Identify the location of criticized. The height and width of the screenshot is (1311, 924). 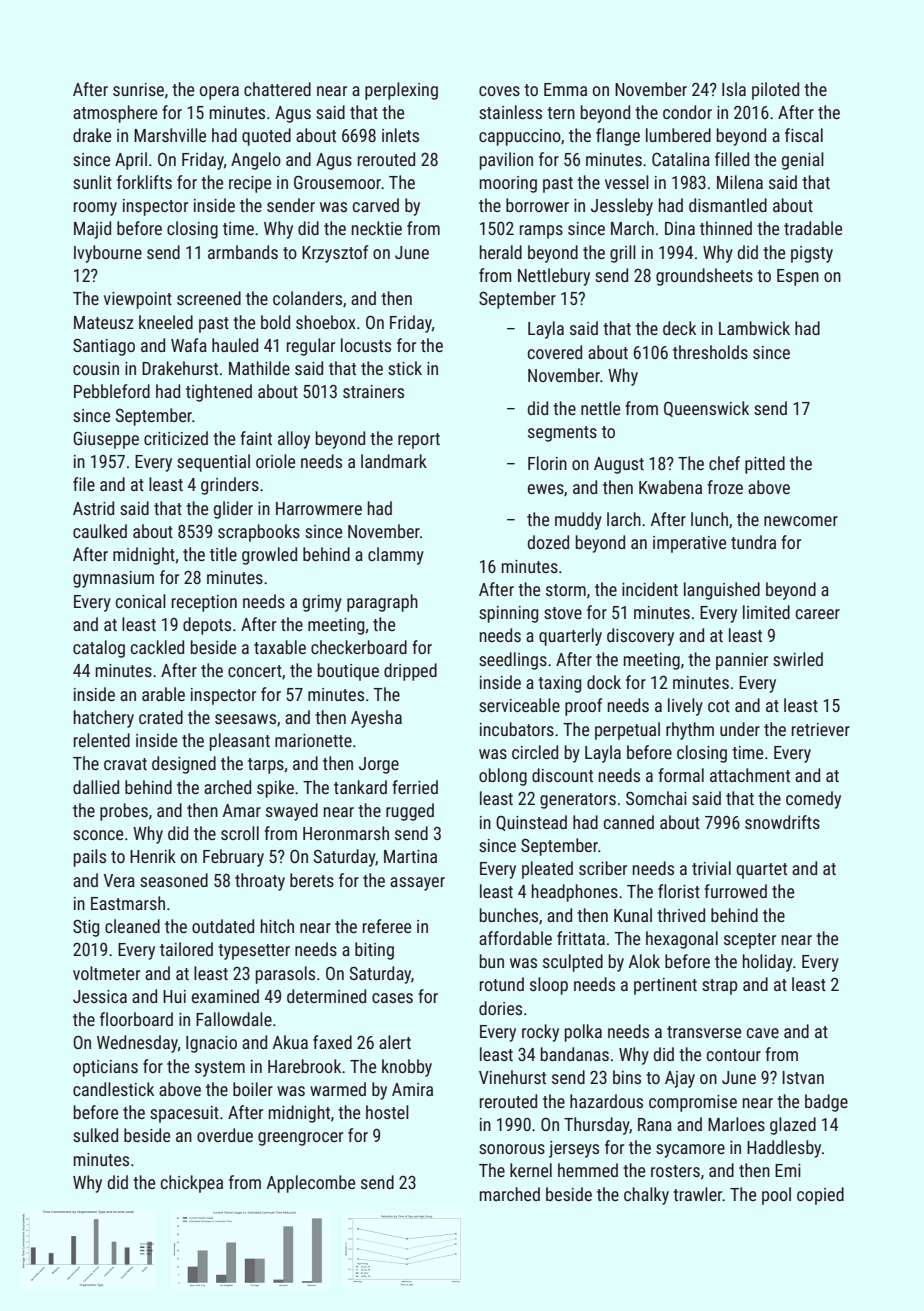
(176, 438).
